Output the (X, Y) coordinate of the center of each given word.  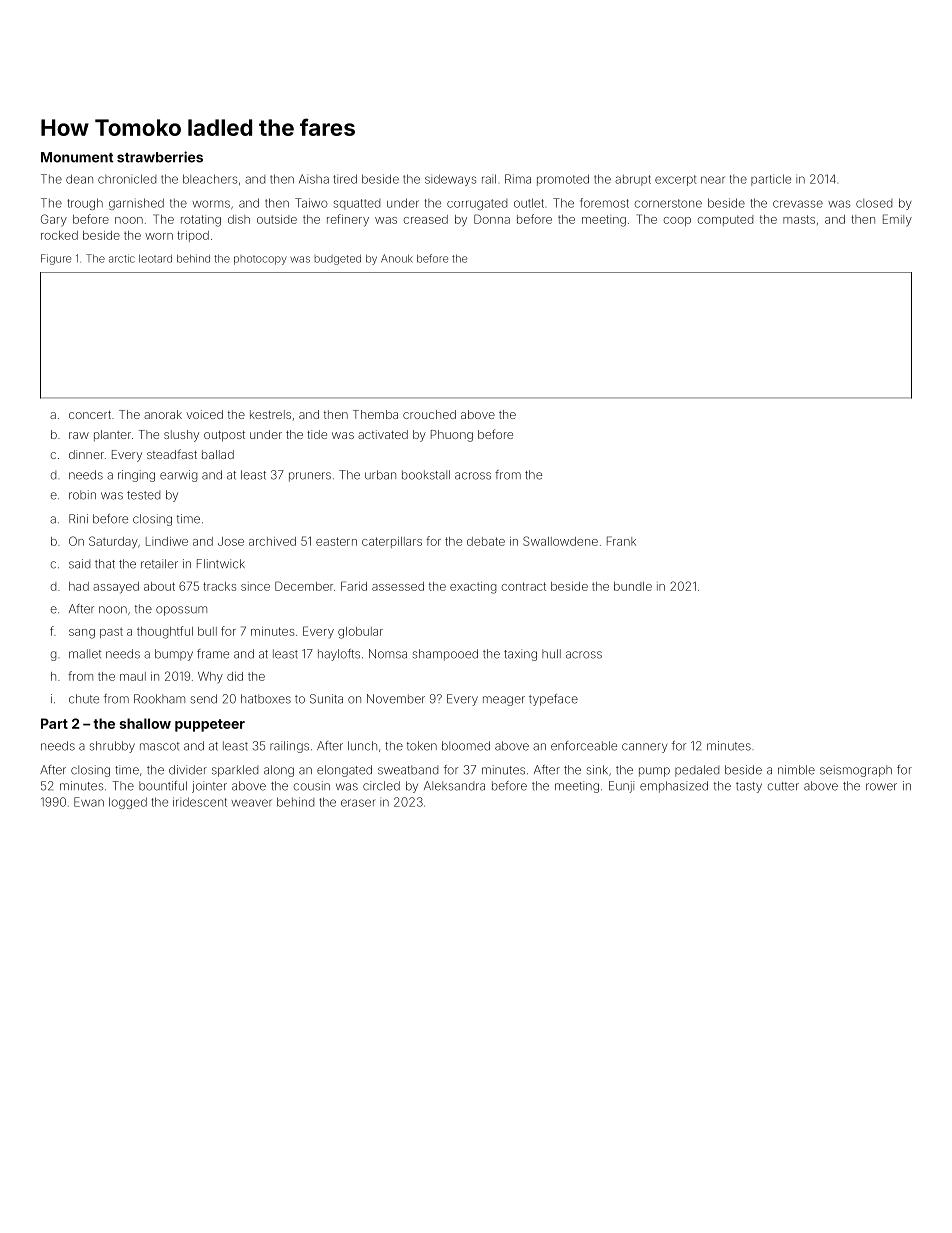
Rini (78, 518)
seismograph (856, 771)
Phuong (452, 436)
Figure (56, 259)
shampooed (445, 655)
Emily (897, 220)
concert (90, 415)
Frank (621, 541)
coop (677, 221)
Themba (375, 414)
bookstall (426, 475)
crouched (429, 414)
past (111, 632)
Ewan (89, 802)
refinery (348, 220)
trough (85, 204)
